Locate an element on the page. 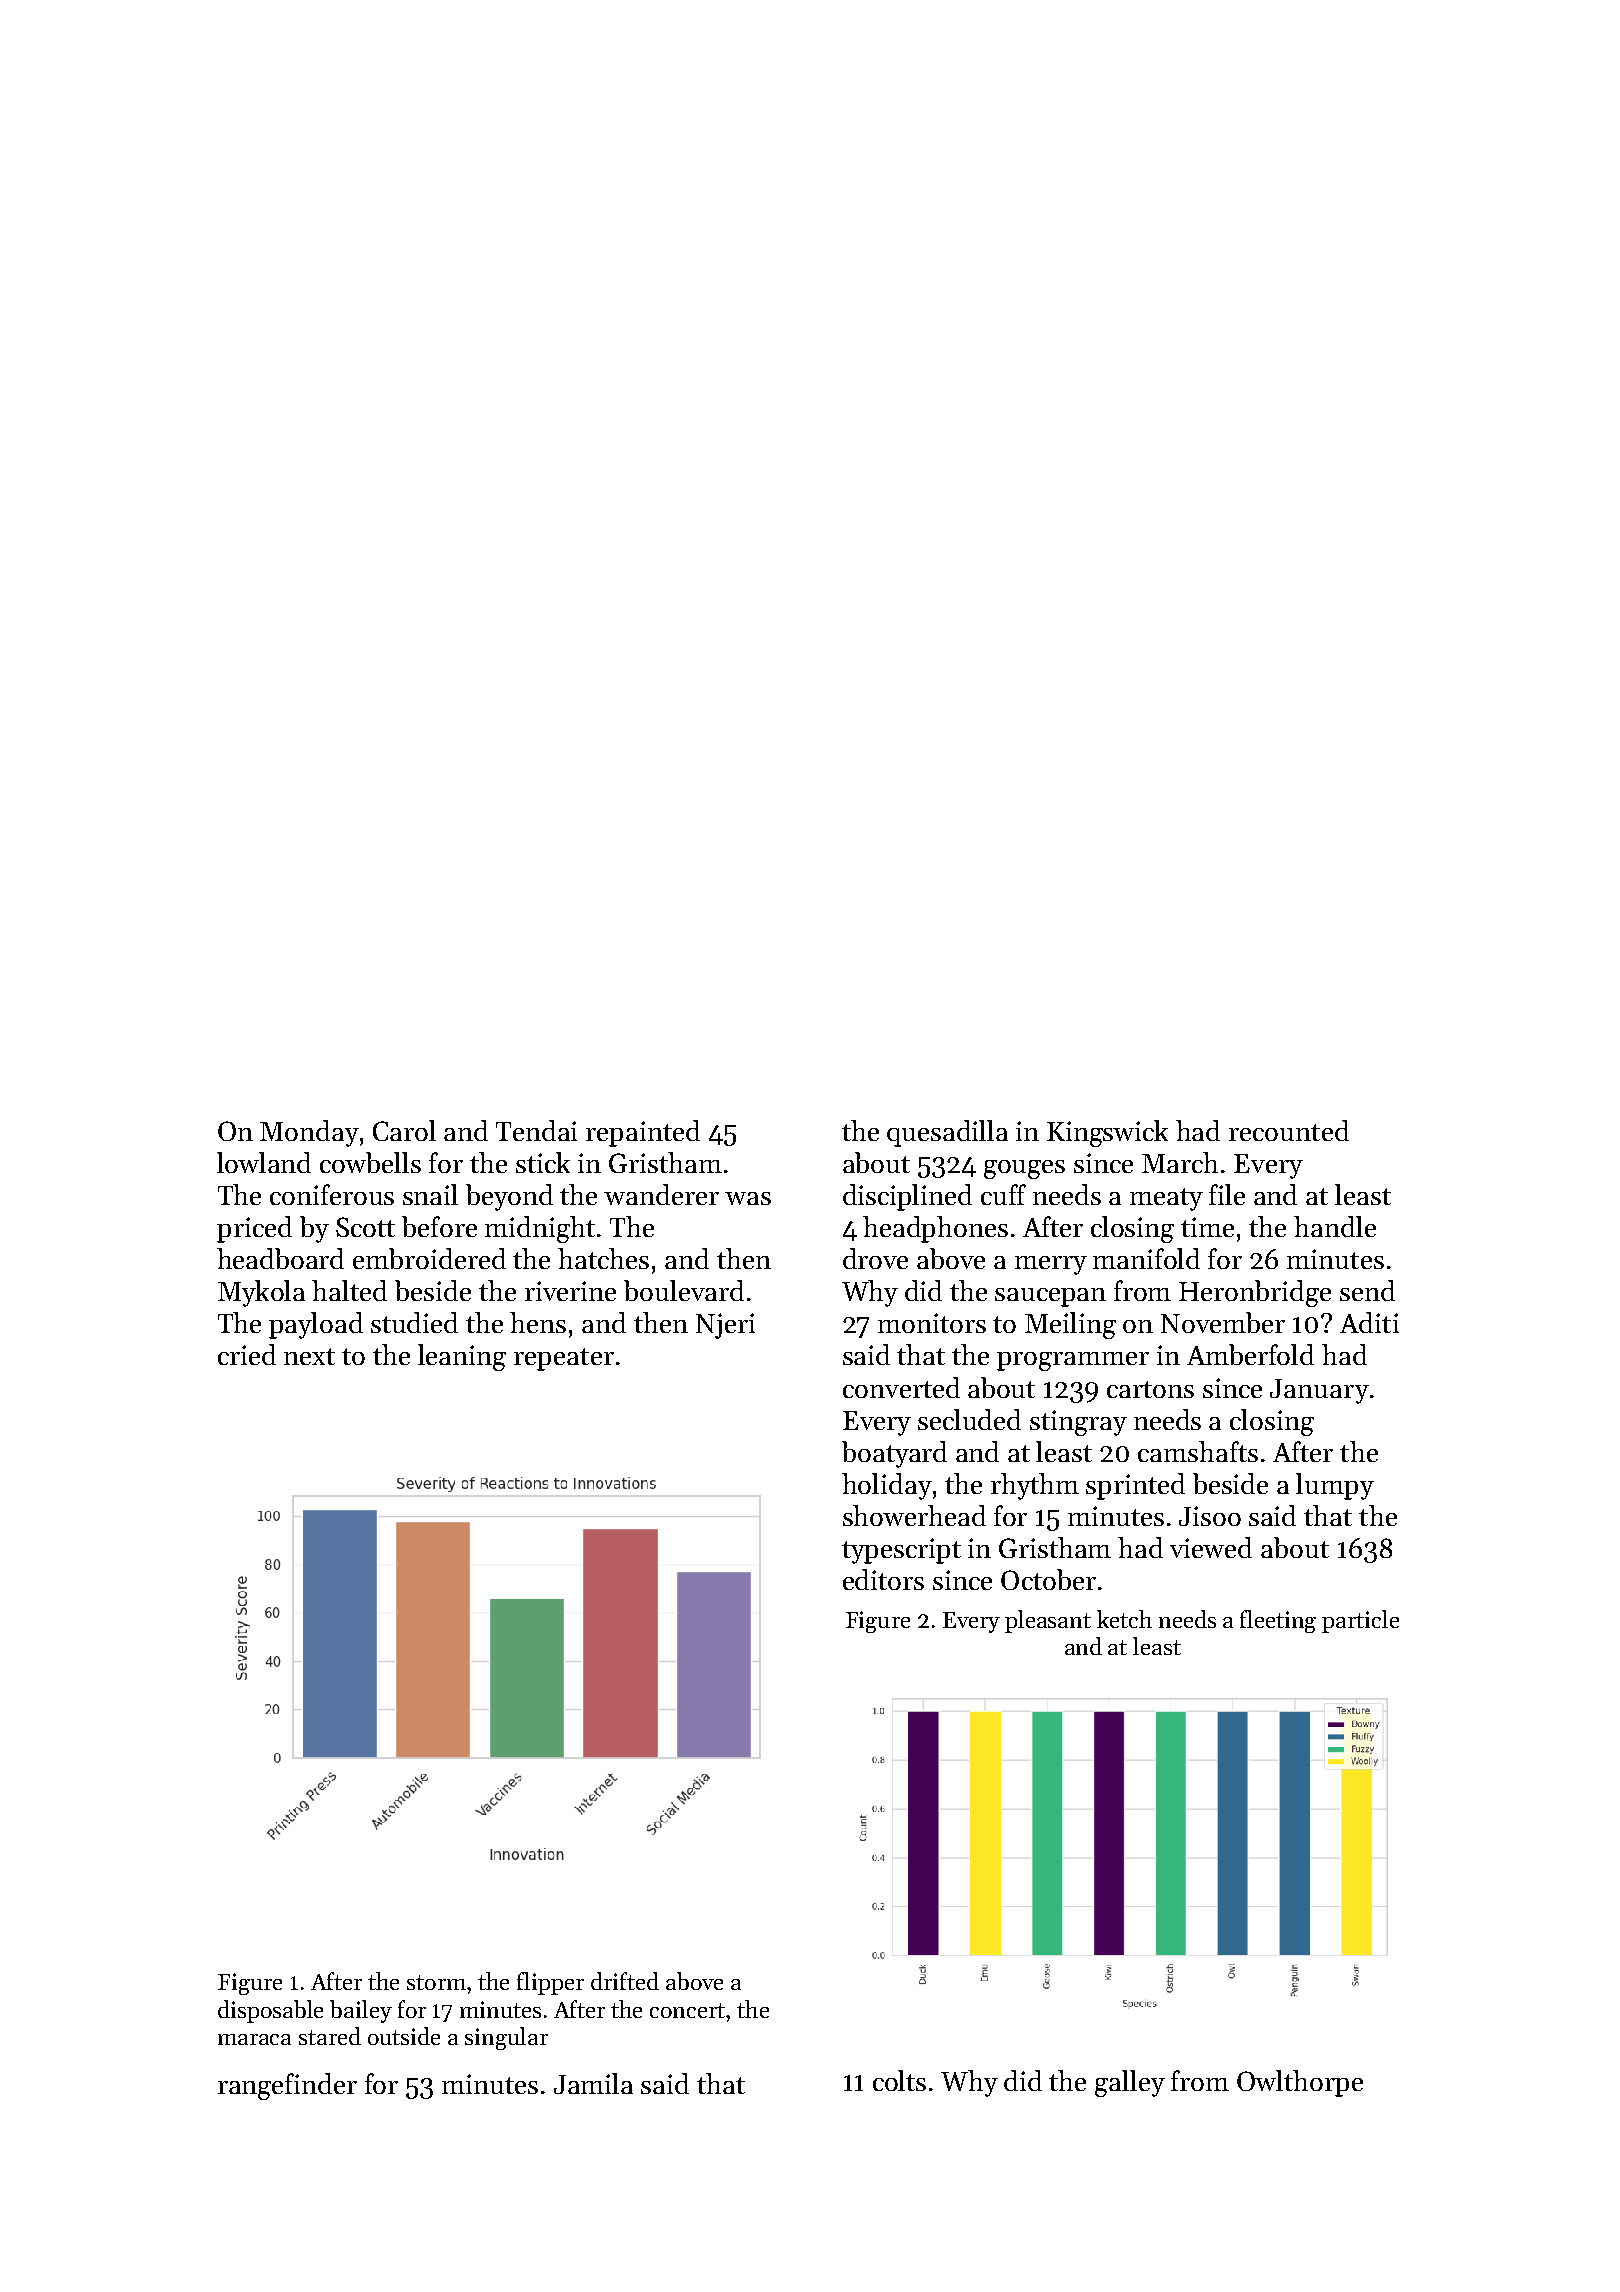 This page has height=2292, width=1620. secluded is located at coordinates (969, 1419).
